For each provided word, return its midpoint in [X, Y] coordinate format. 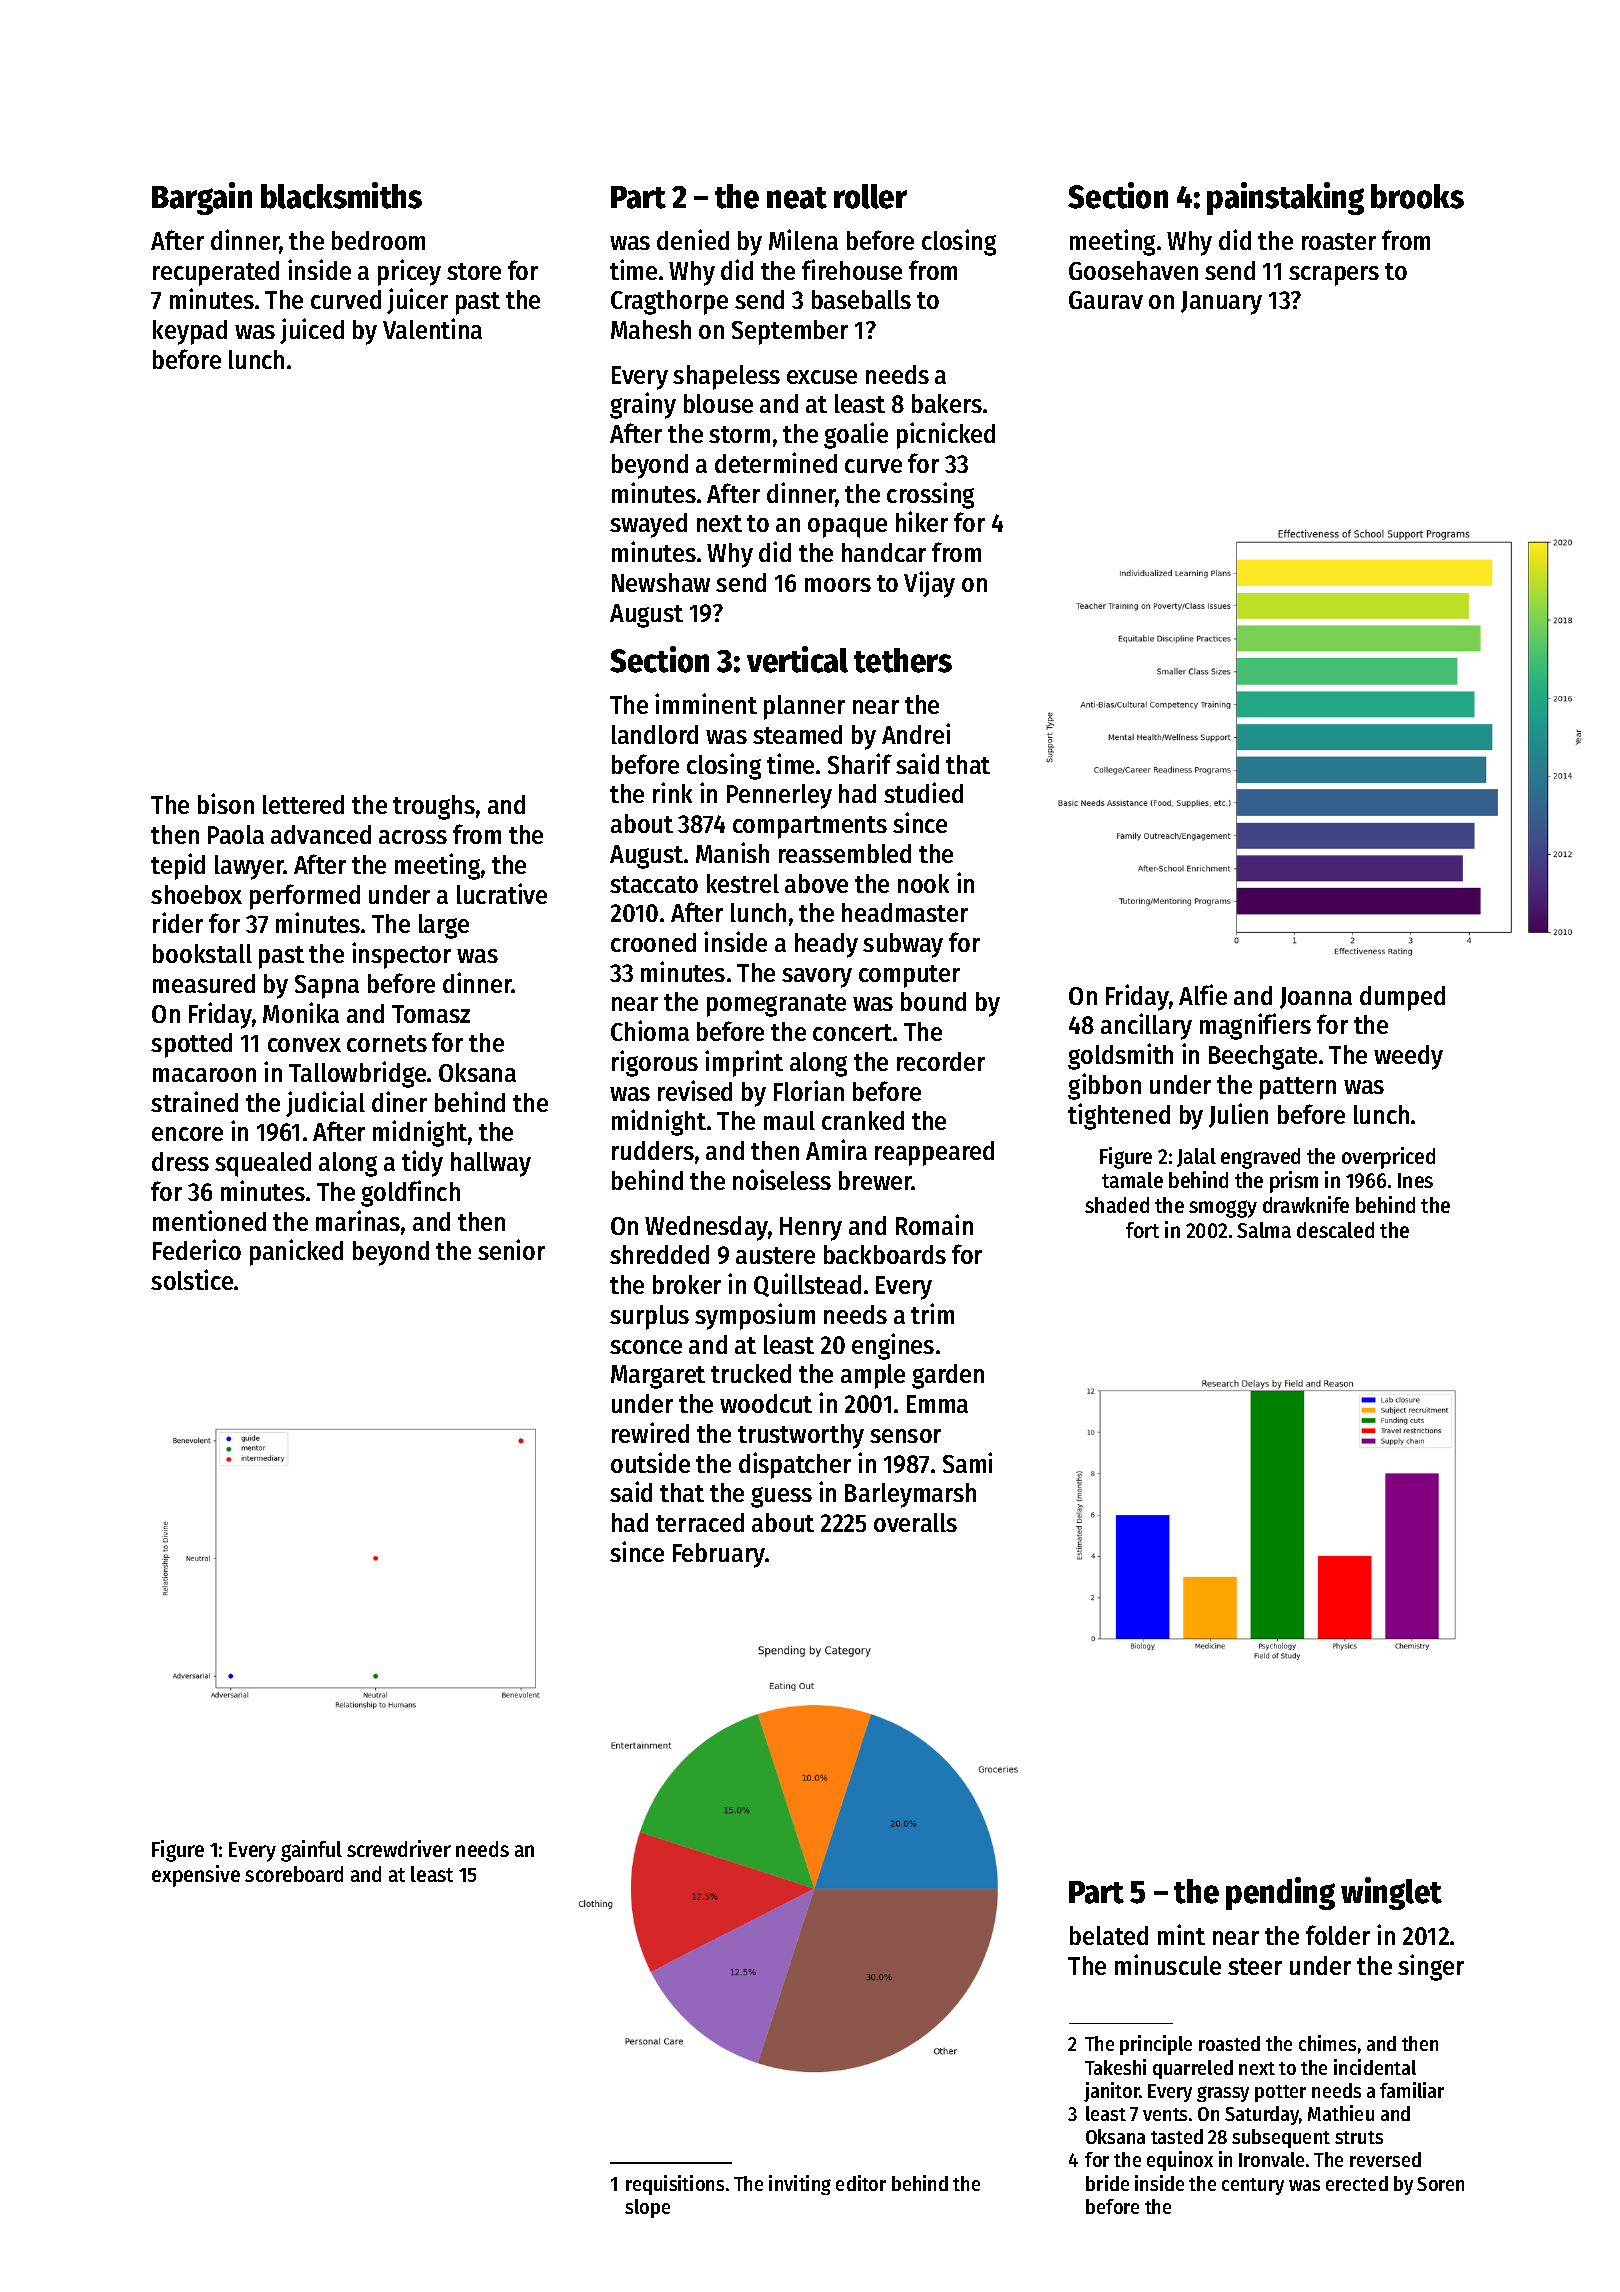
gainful [311, 1851]
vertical [797, 659]
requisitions [675, 2185]
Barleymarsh [910, 1495]
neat [797, 198]
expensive [196, 1876]
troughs [434, 807]
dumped [1402, 998]
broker [687, 1284]
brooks [1417, 196]
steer [1255, 1966]
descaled [1335, 1230]
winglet [1391, 1893]
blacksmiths [341, 195]
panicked [296, 1252]
